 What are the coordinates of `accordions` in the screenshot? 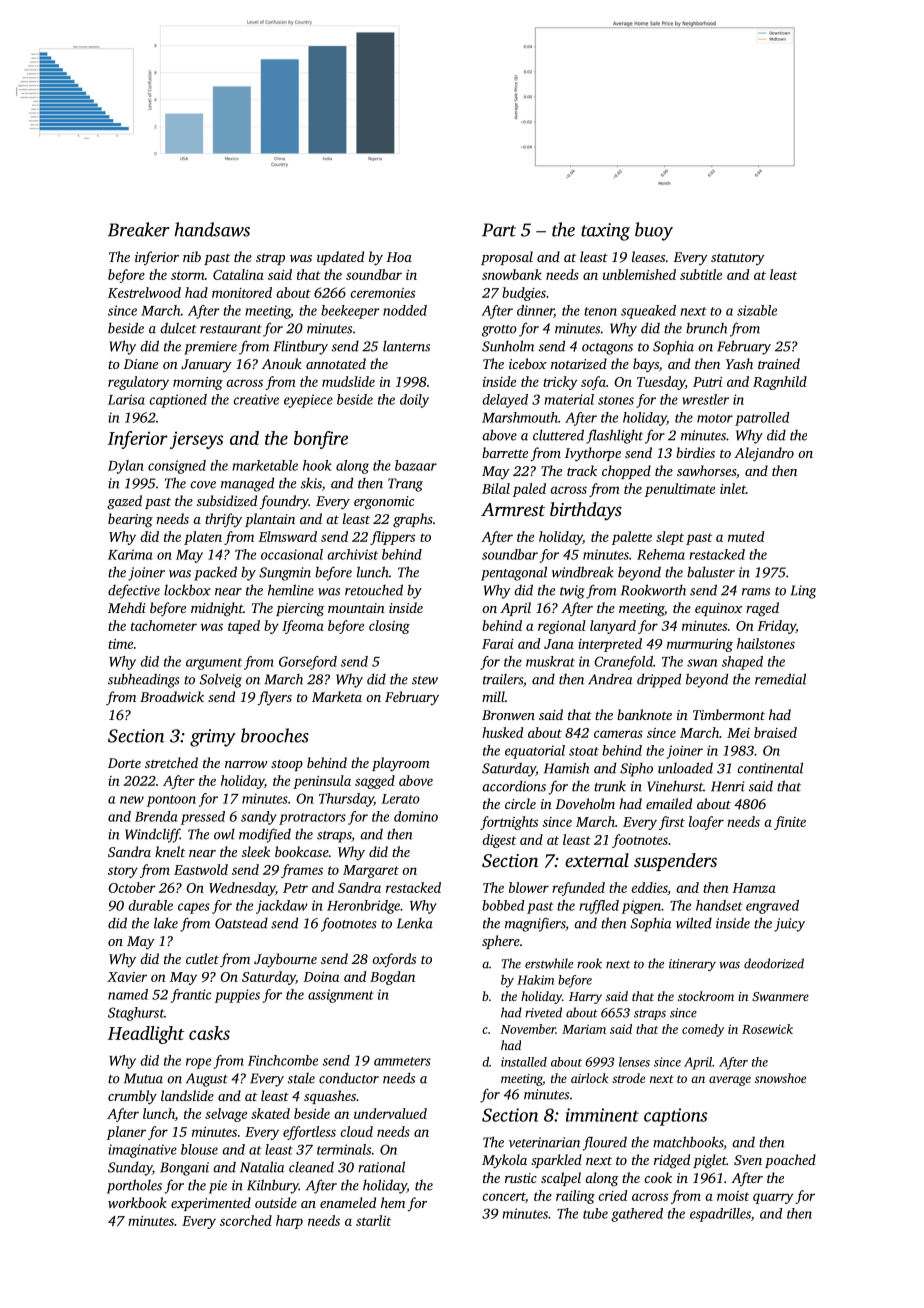 It's located at (514, 786).
